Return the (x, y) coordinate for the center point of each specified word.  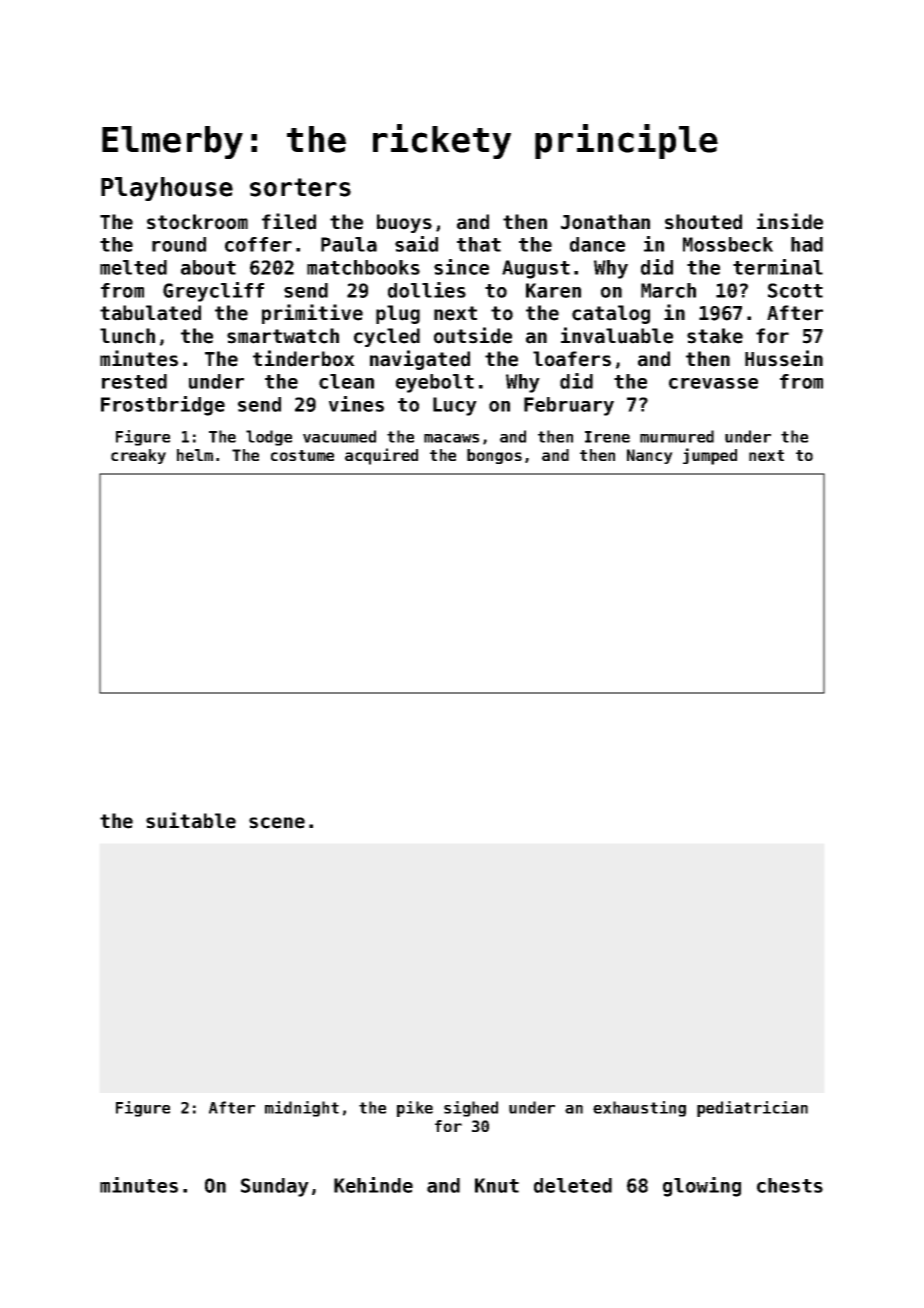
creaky (138, 456)
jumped (710, 456)
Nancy (650, 456)
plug (398, 314)
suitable (191, 820)
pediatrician (752, 1109)
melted (133, 267)
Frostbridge (163, 406)
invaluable (617, 335)
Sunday (275, 1187)
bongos (494, 456)
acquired (381, 456)
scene (277, 823)
